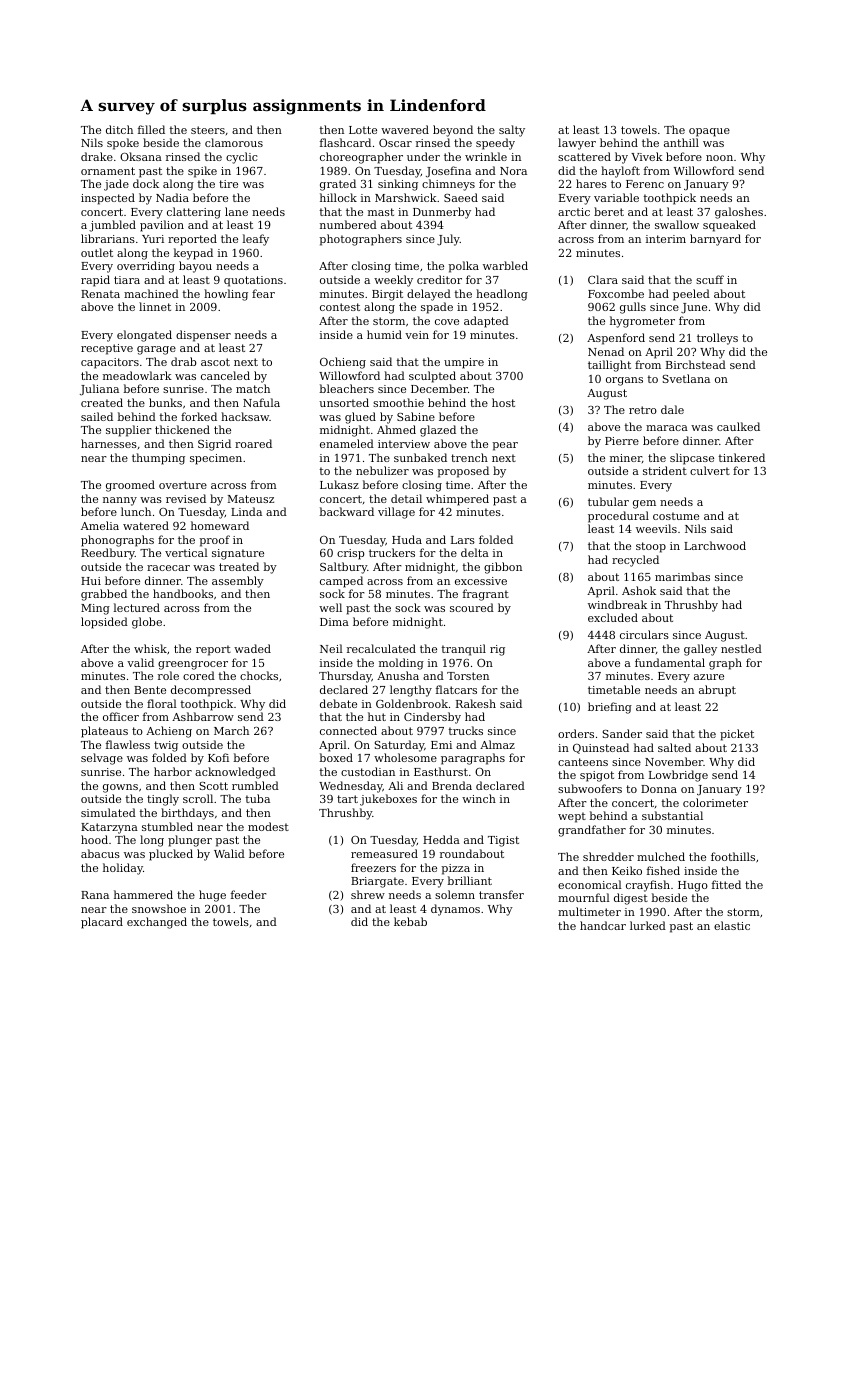 The width and height of the screenshot is (849, 1400). I want to click on Birchstead, so click(696, 364).
